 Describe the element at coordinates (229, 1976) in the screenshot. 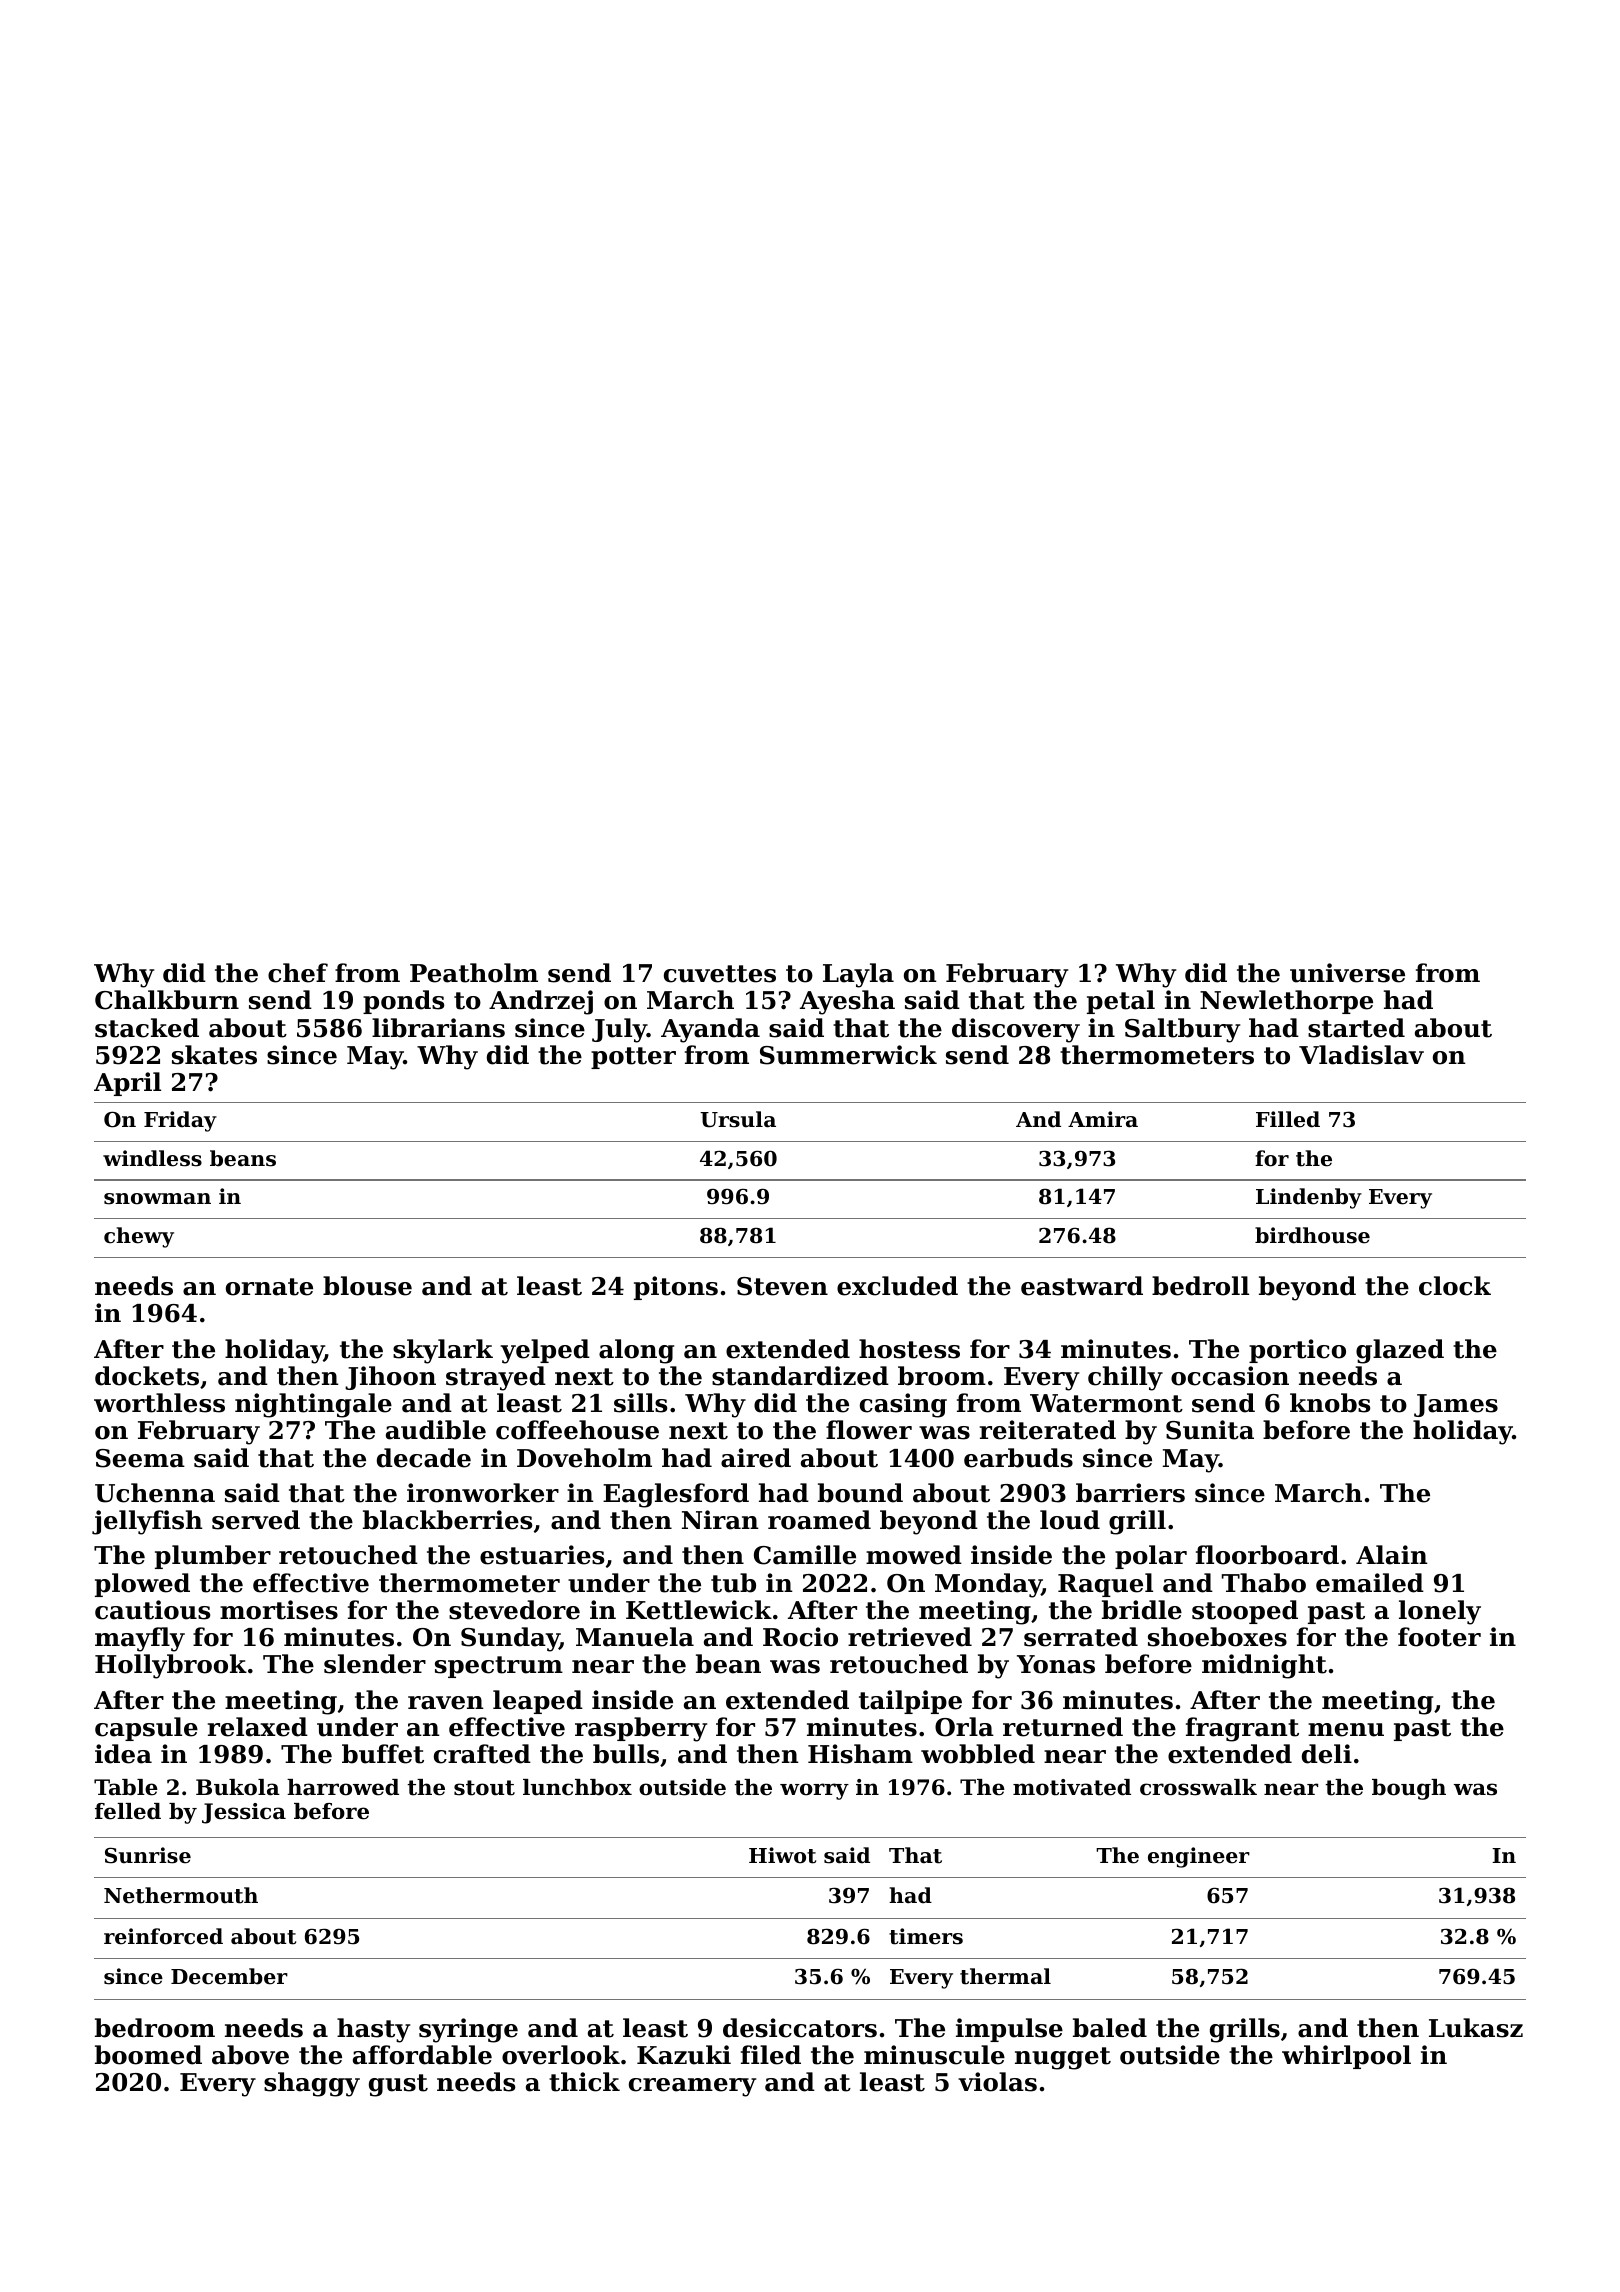

I see `December` at that location.
